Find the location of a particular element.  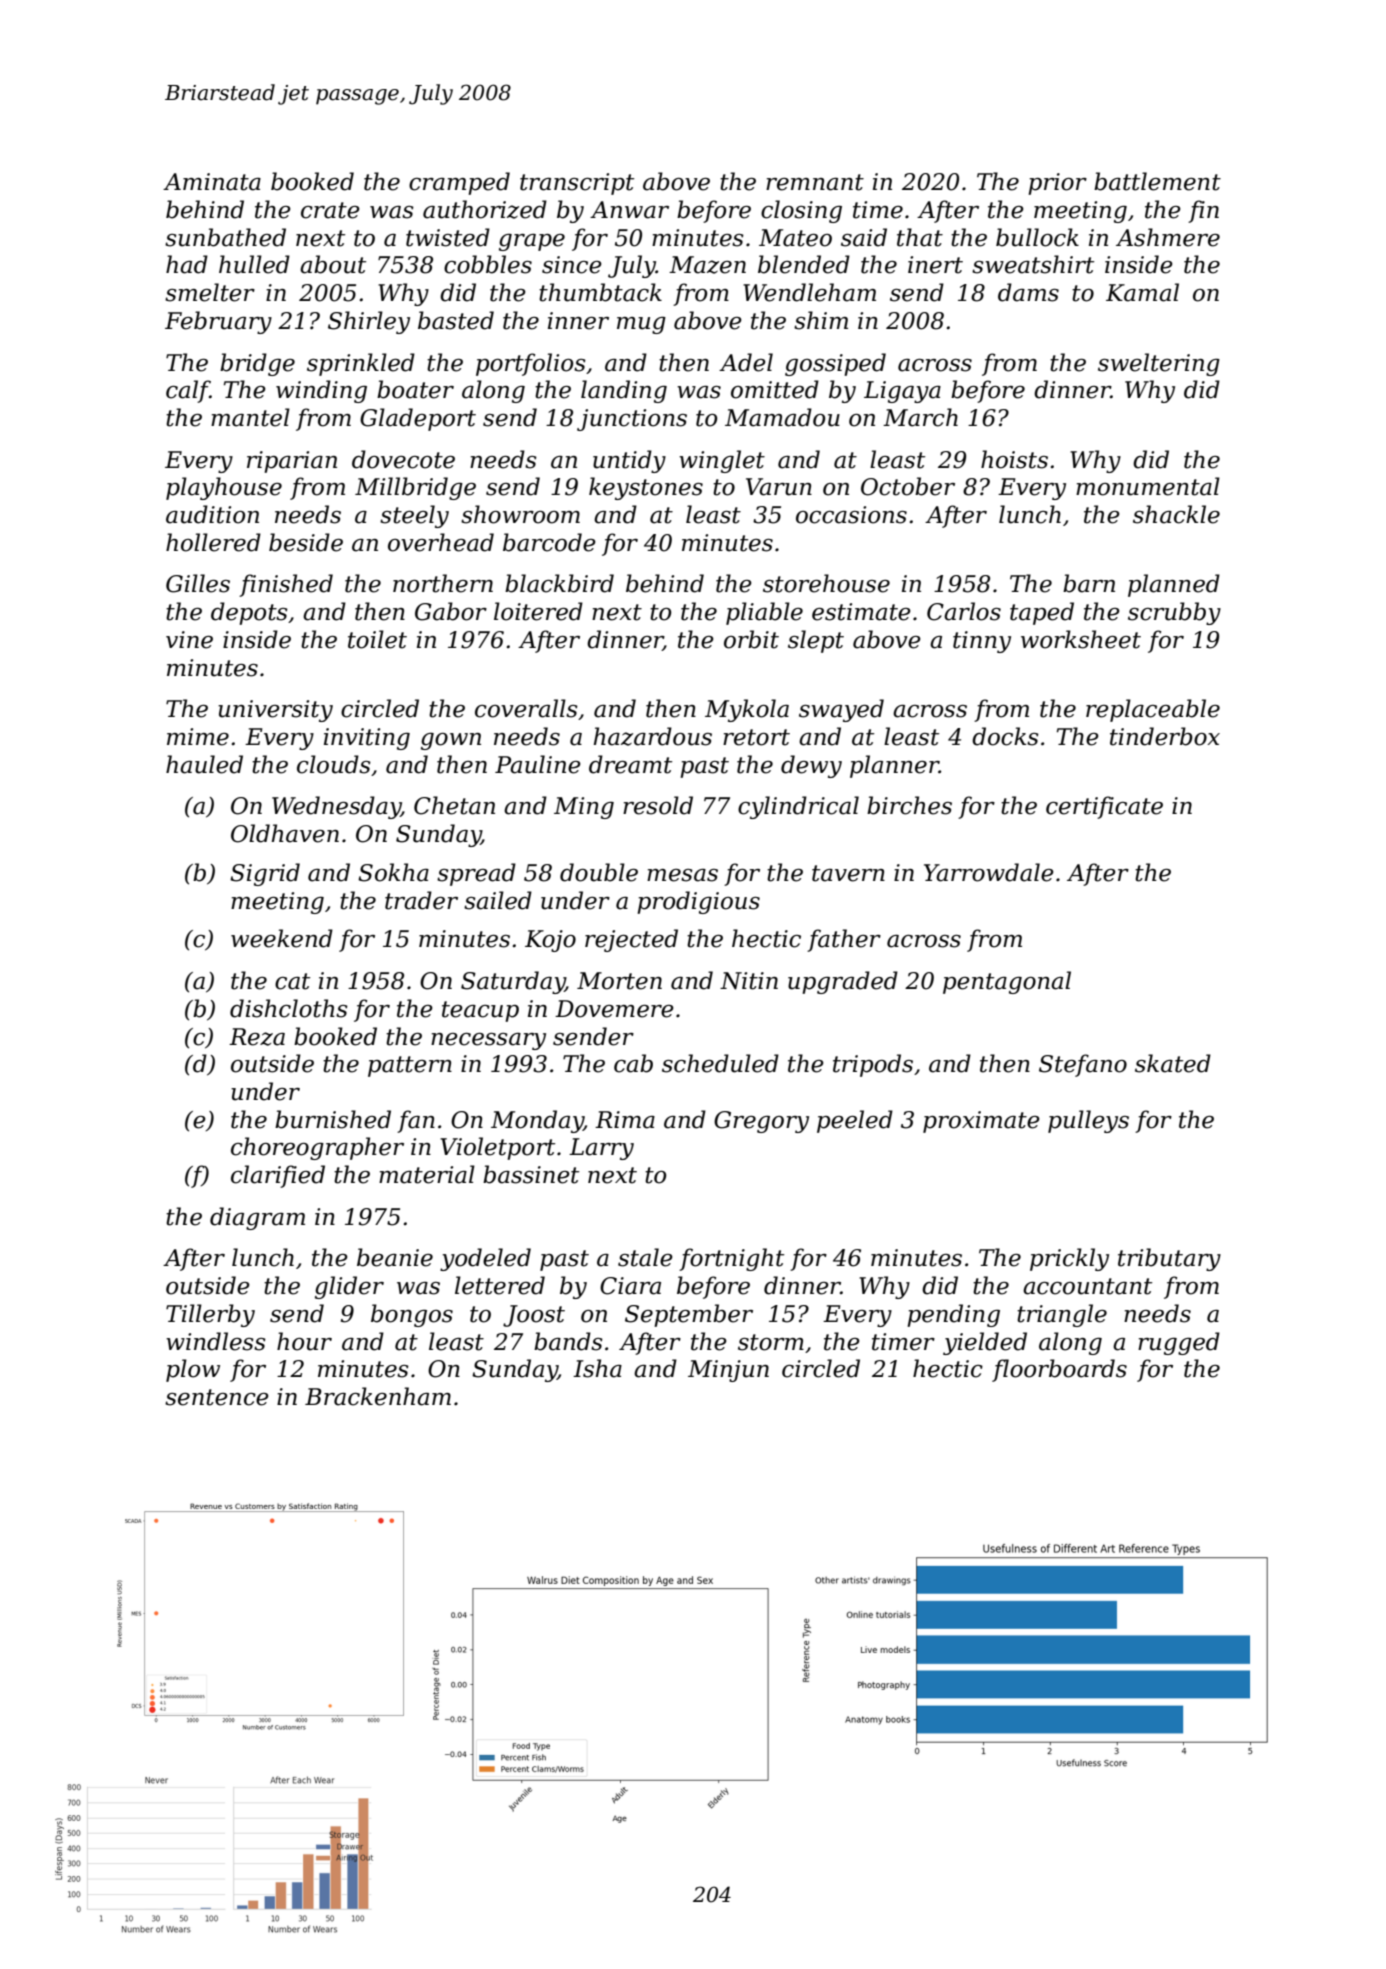

twisted is located at coordinates (448, 237).
